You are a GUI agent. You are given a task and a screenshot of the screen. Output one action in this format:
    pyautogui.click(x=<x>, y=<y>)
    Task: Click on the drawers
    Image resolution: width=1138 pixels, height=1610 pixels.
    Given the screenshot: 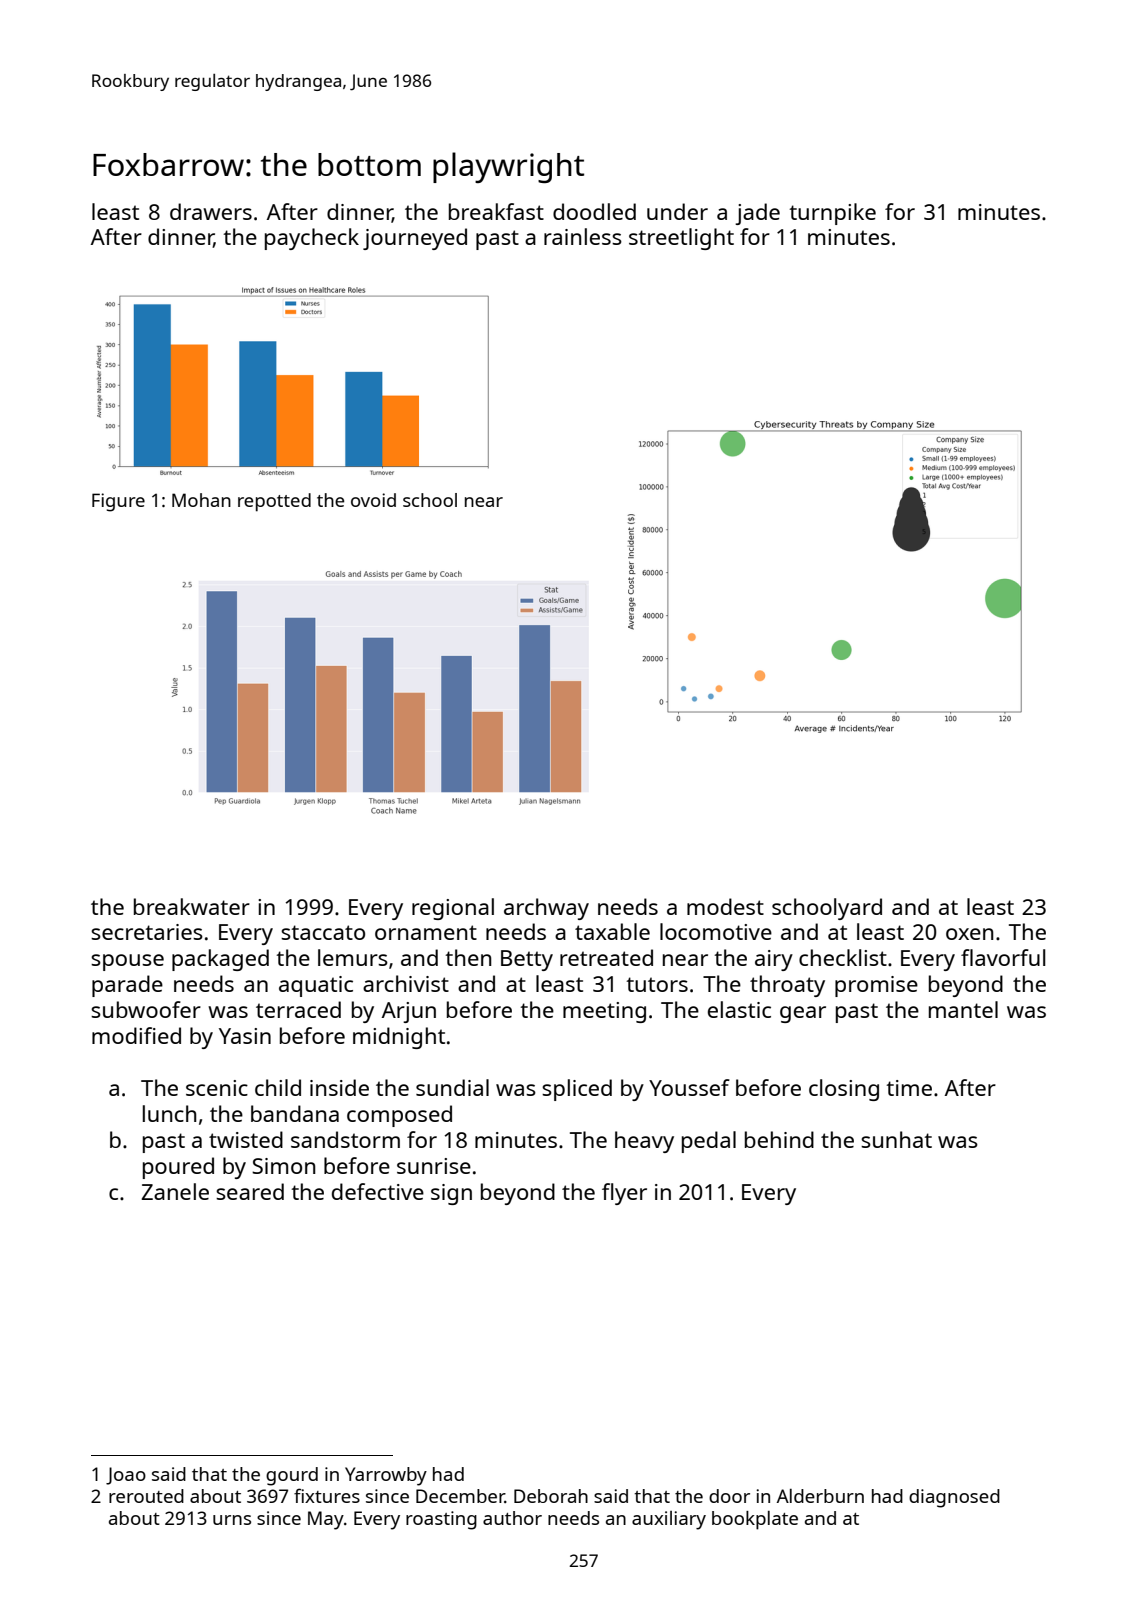 What is the action you would take?
    pyautogui.click(x=211, y=211)
